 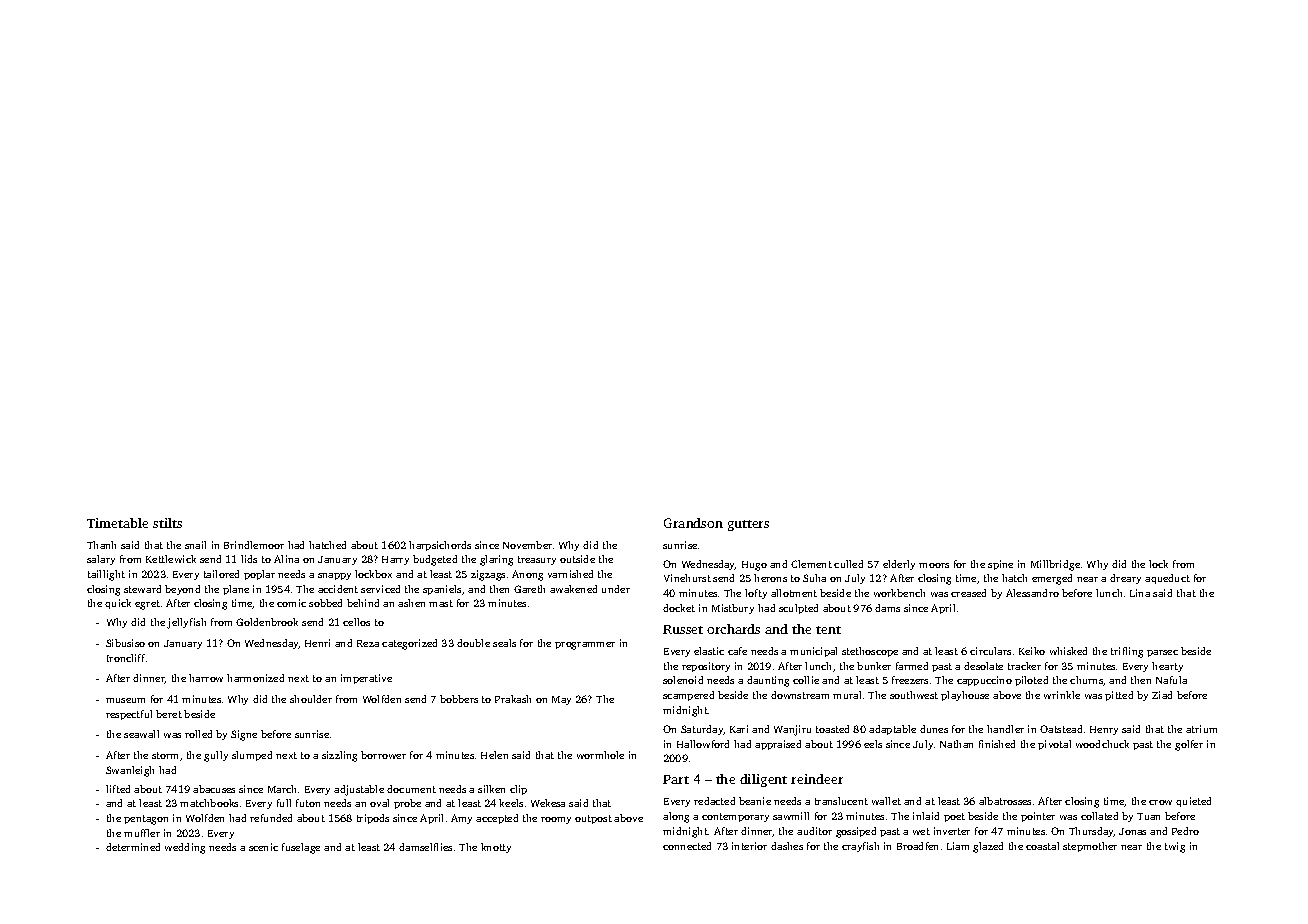 What do you see at coordinates (496, 560) in the screenshot?
I see `glaring` at bounding box center [496, 560].
